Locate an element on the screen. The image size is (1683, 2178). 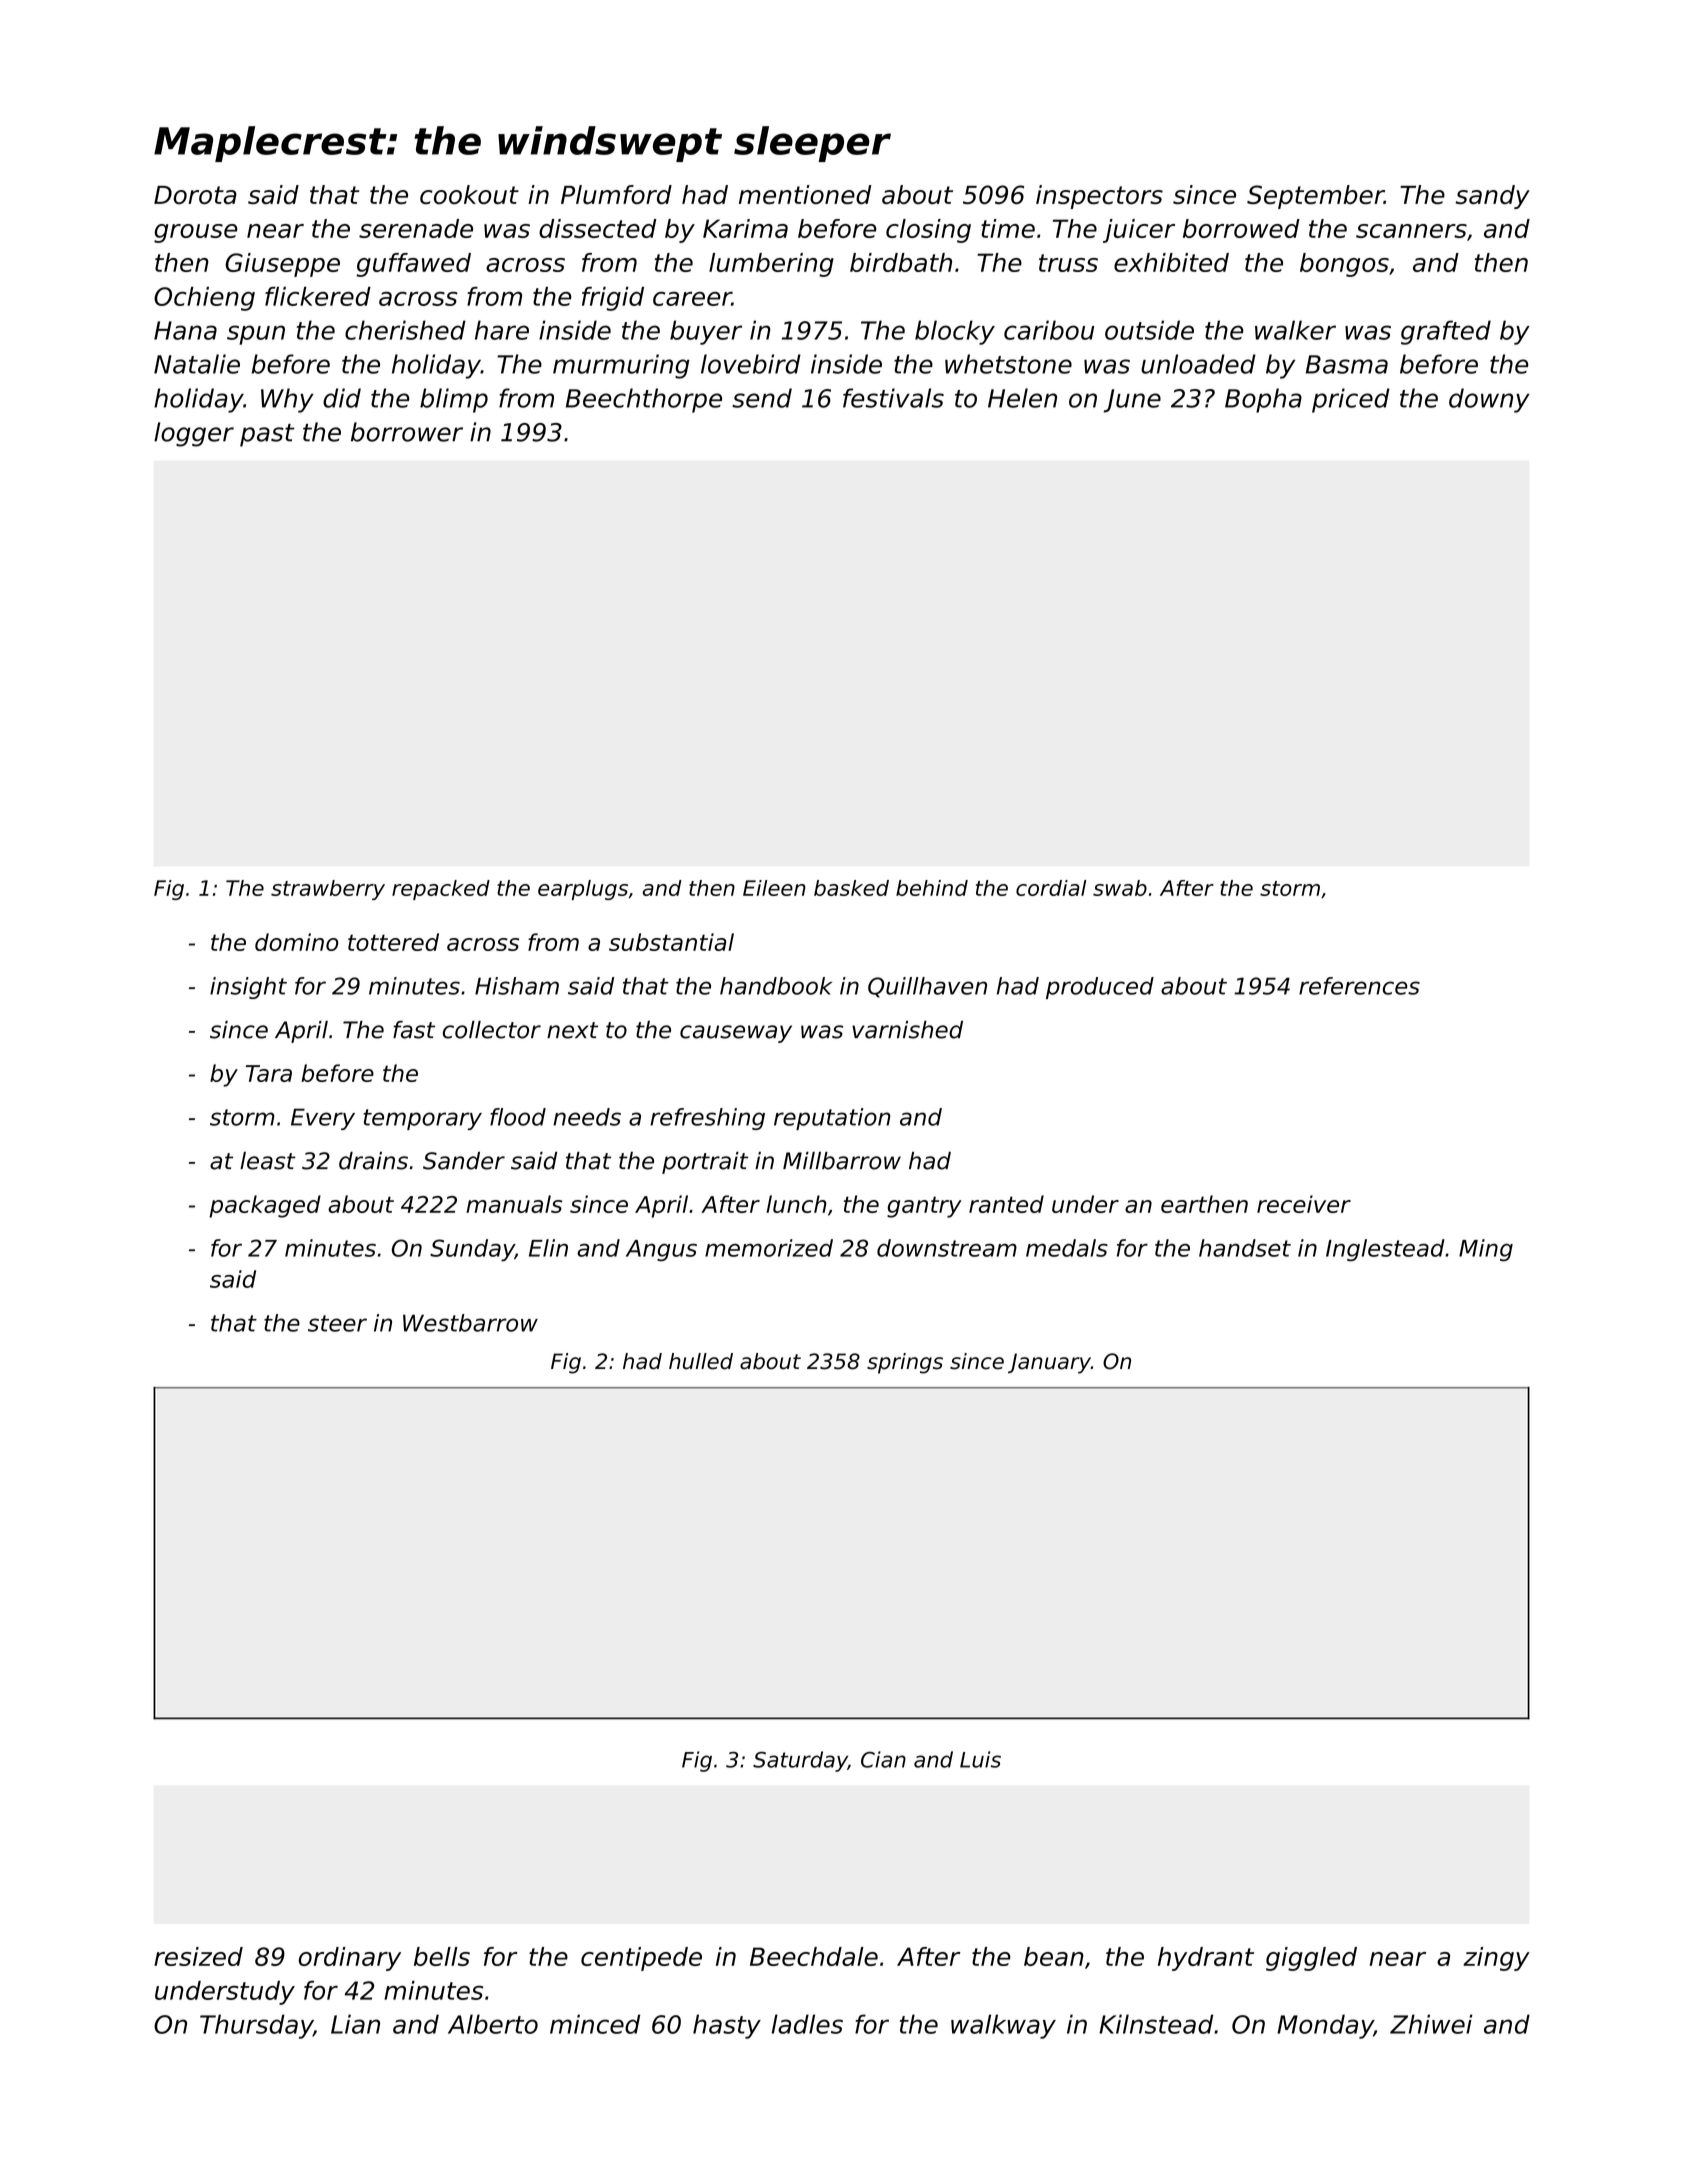
ladles is located at coordinates (807, 2024).
